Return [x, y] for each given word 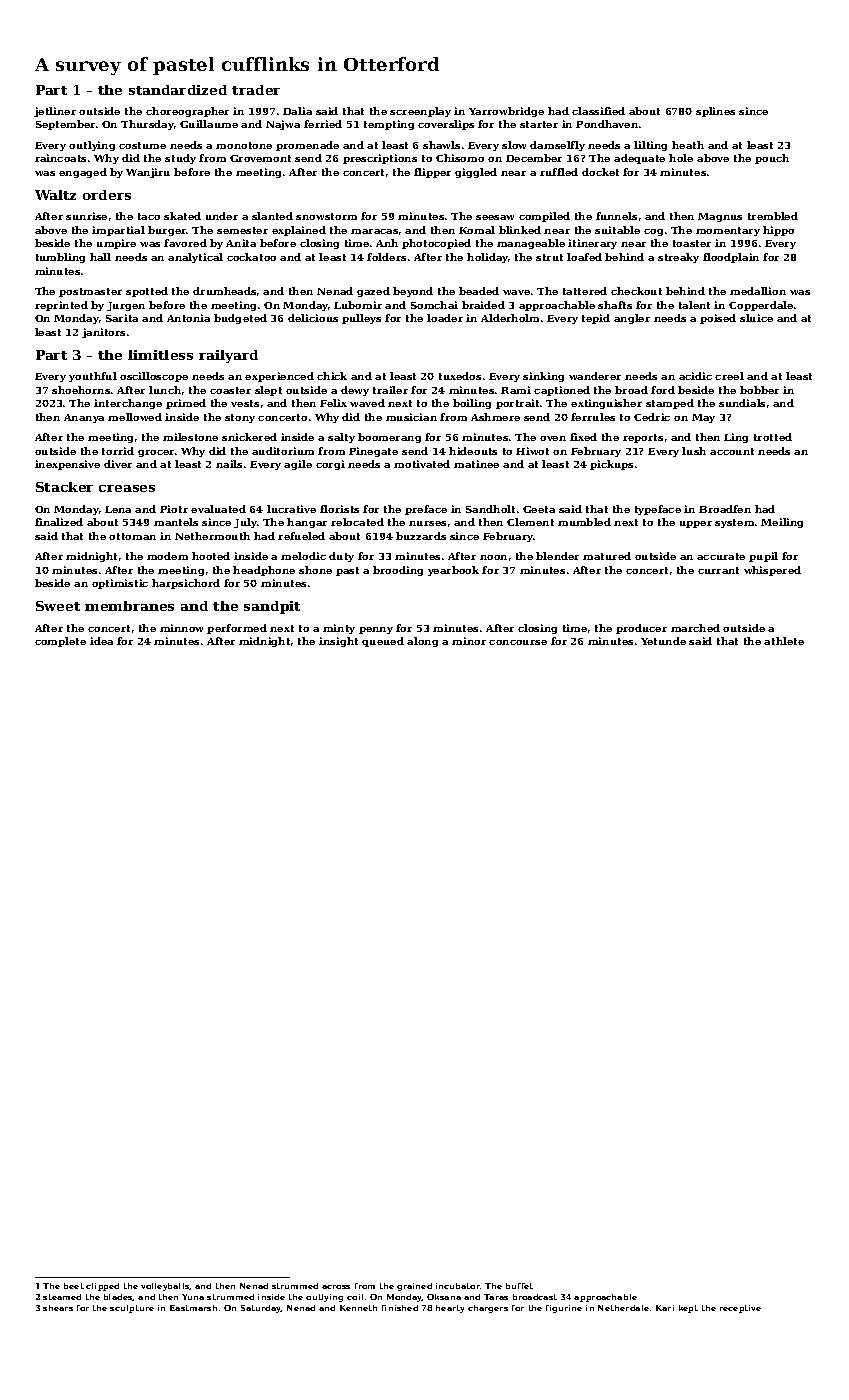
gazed [373, 292]
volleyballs [165, 1287]
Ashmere [495, 417]
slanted [272, 216]
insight [338, 642]
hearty [450, 1309]
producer [641, 629]
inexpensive [67, 465]
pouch [772, 159]
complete [60, 642]
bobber [759, 390]
